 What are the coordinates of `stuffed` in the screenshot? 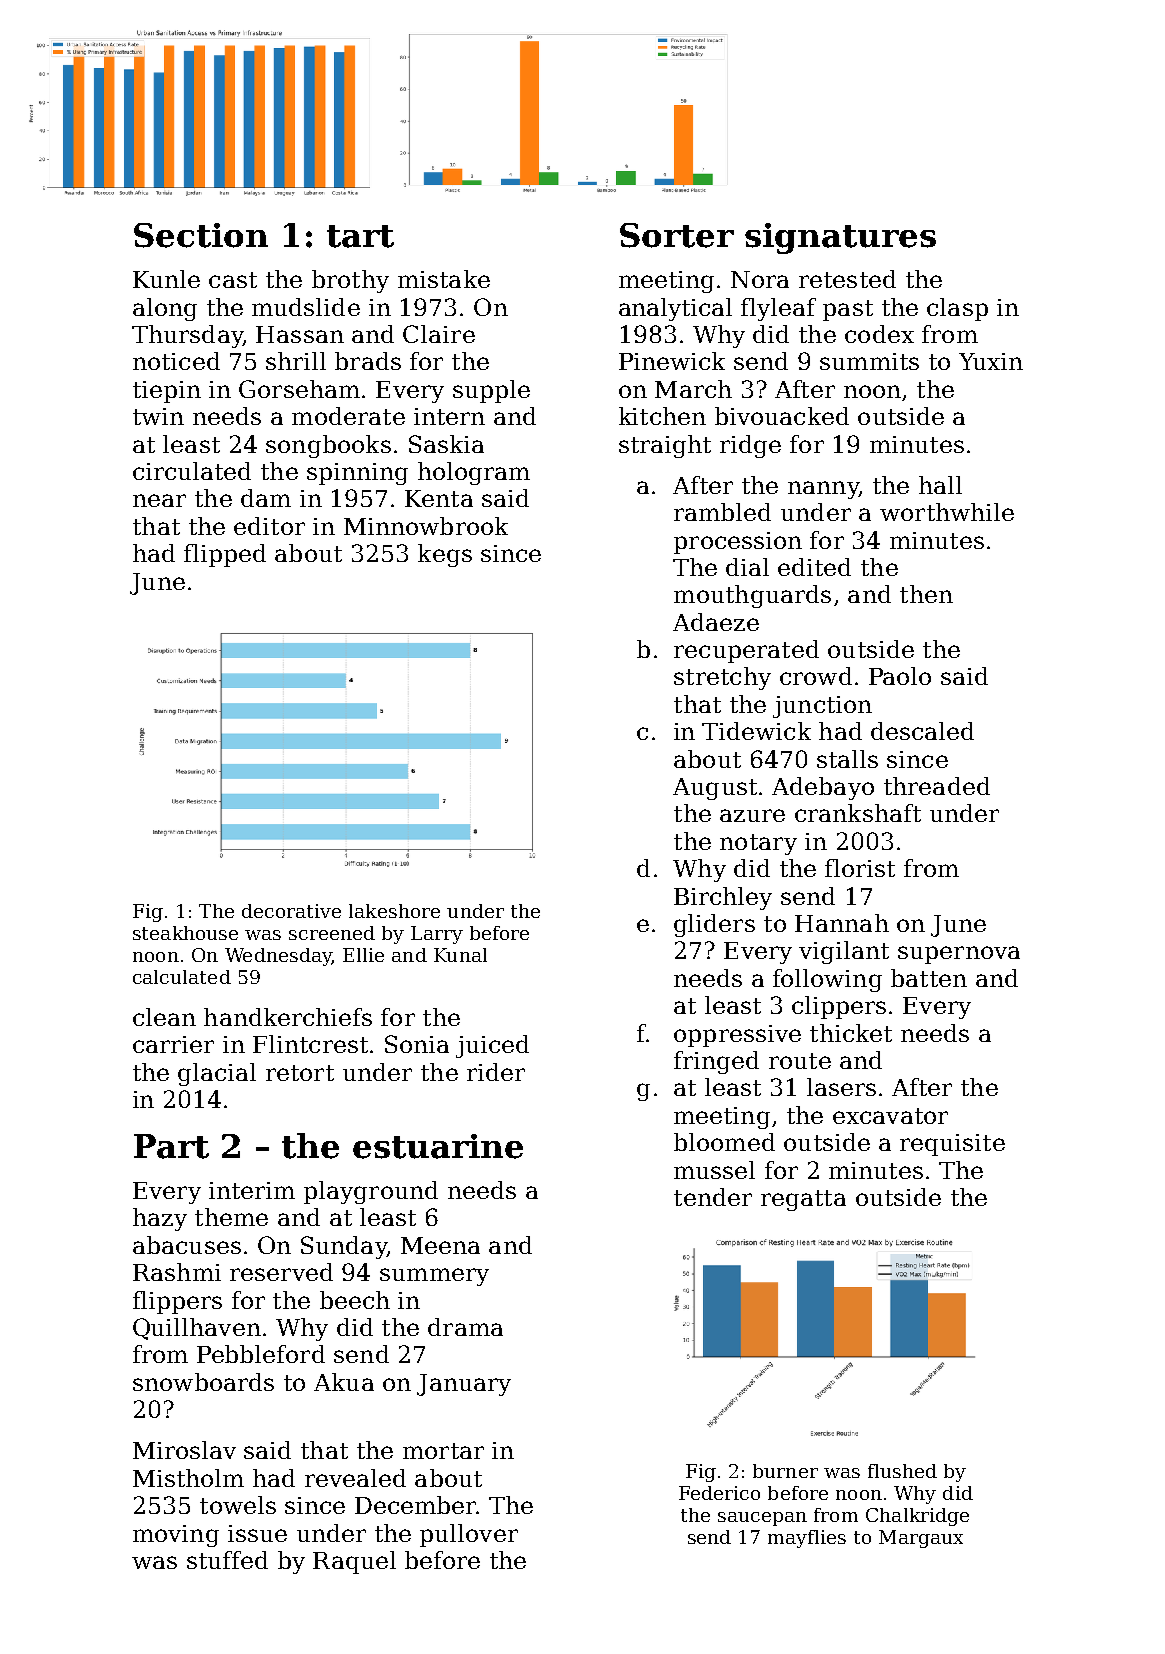 It's located at (227, 1560).
